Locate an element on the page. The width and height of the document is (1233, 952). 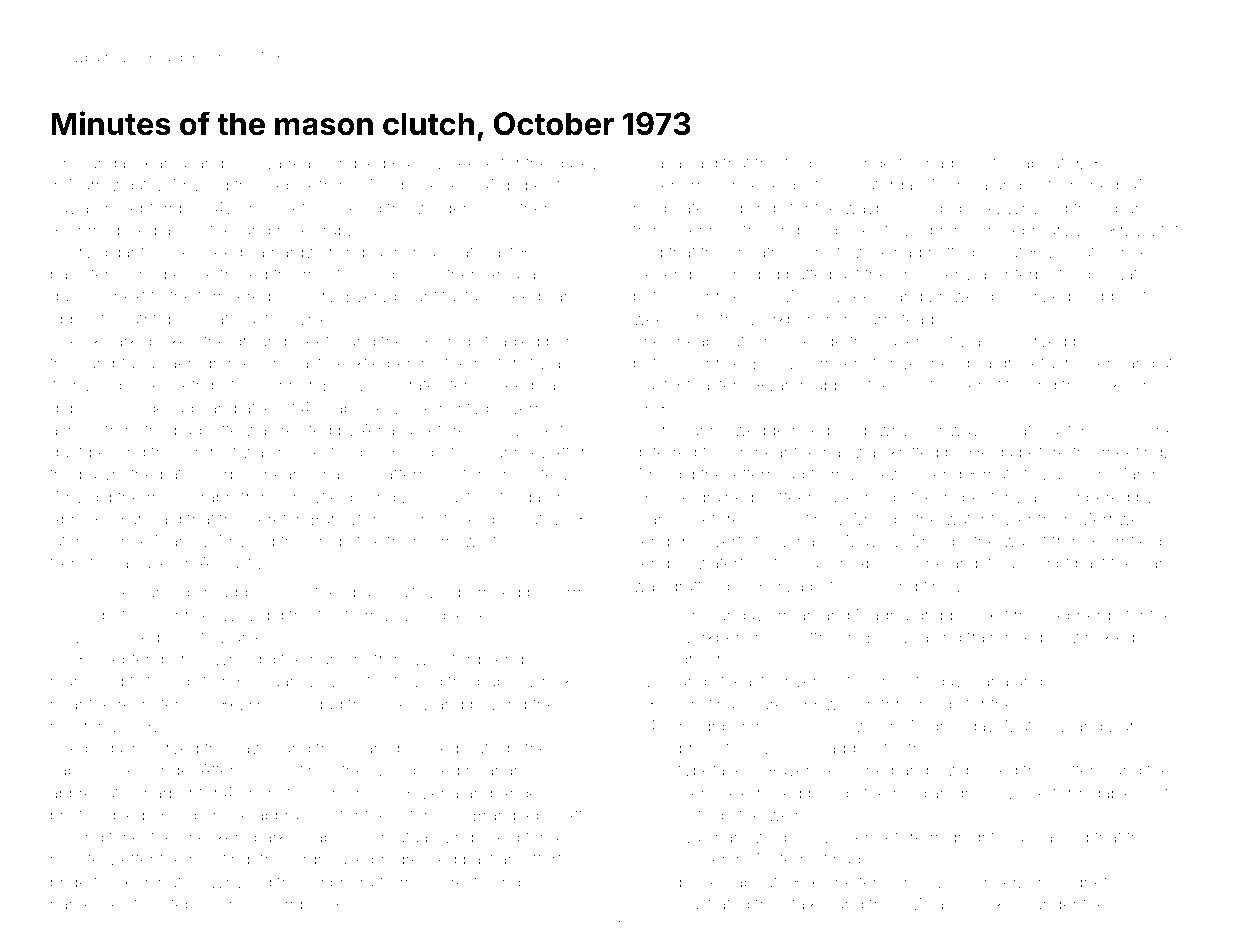
Girma is located at coordinates (573, 591).
